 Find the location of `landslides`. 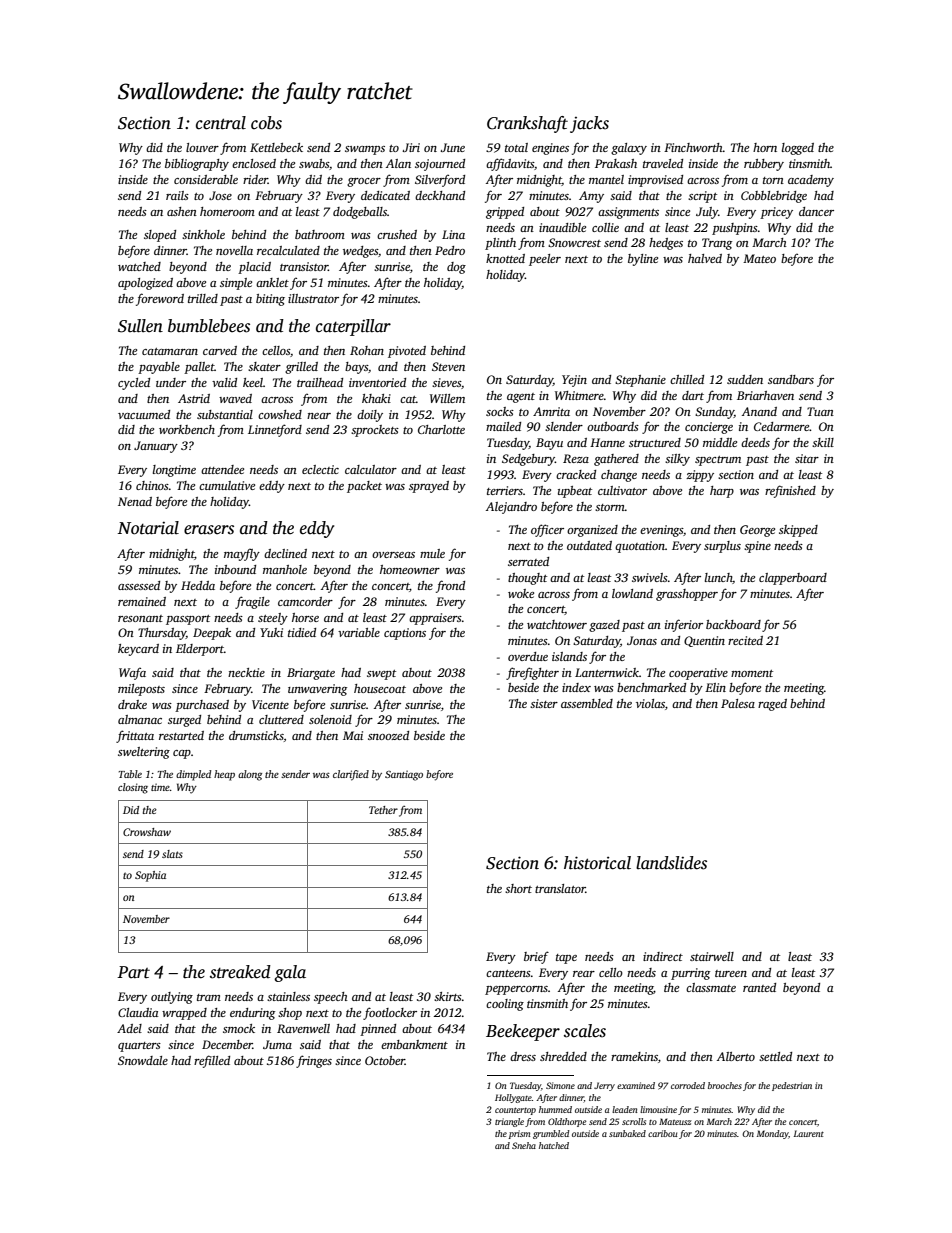

landslides is located at coordinates (671, 863).
